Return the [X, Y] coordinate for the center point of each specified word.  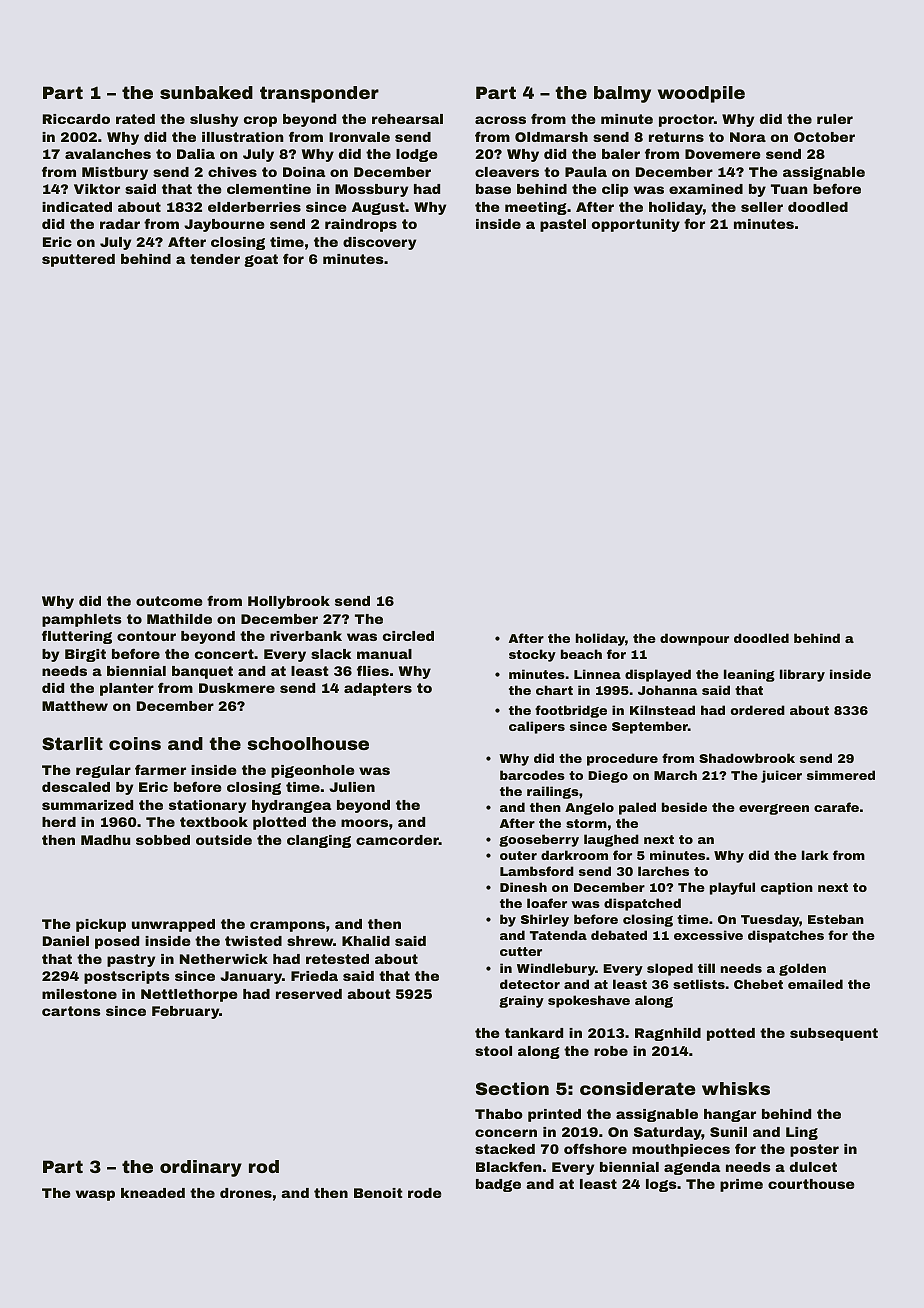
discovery [379, 243]
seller [762, 207]
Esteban [836, 919]
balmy [622, 94]
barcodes [532, 775]
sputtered [78, 260]
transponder [319, 94]
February [185, 1012]
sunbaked [206, 92]
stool [493, 1051]
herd [59, 822]
